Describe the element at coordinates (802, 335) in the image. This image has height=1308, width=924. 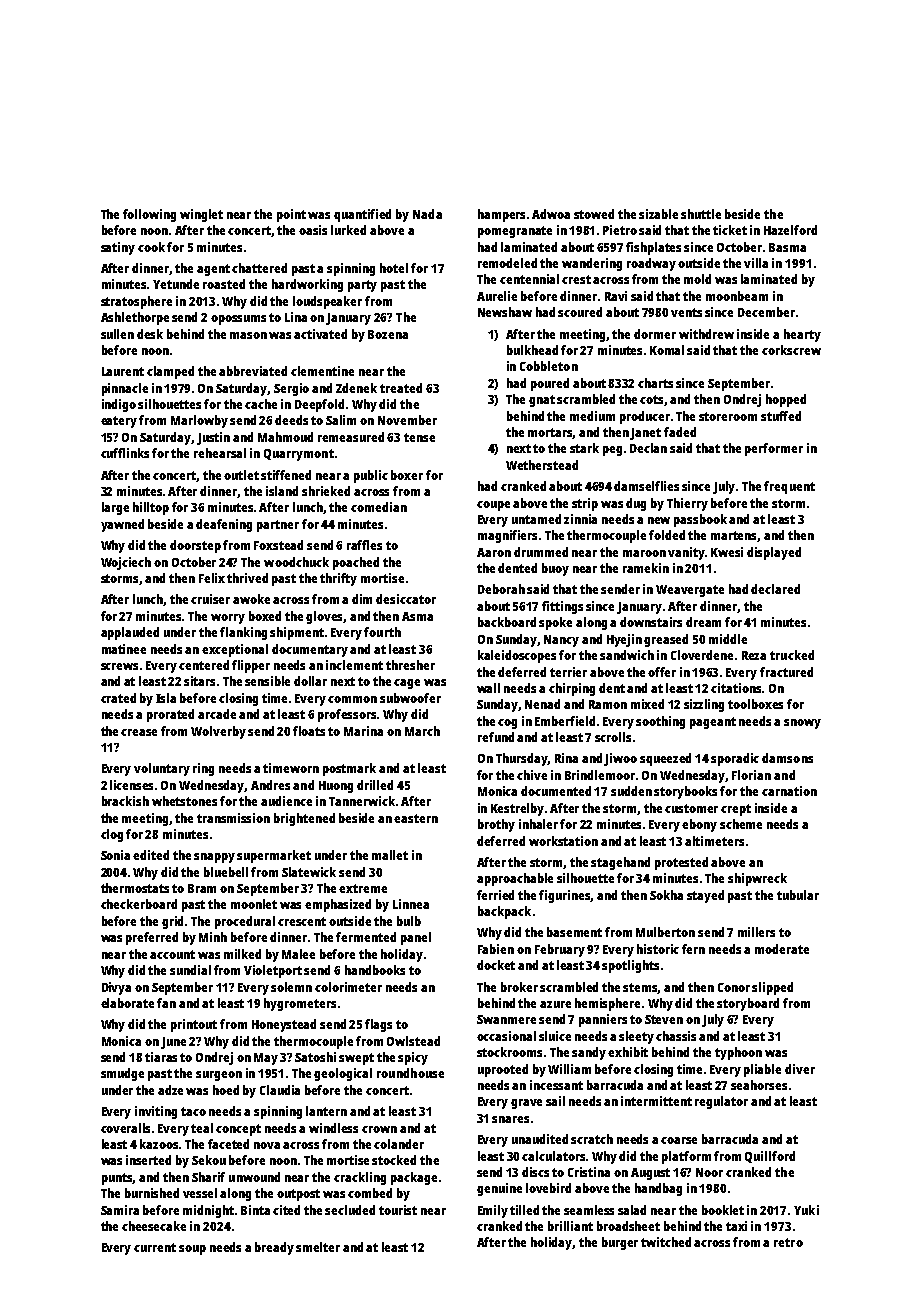
I see `hearty` at that location.
